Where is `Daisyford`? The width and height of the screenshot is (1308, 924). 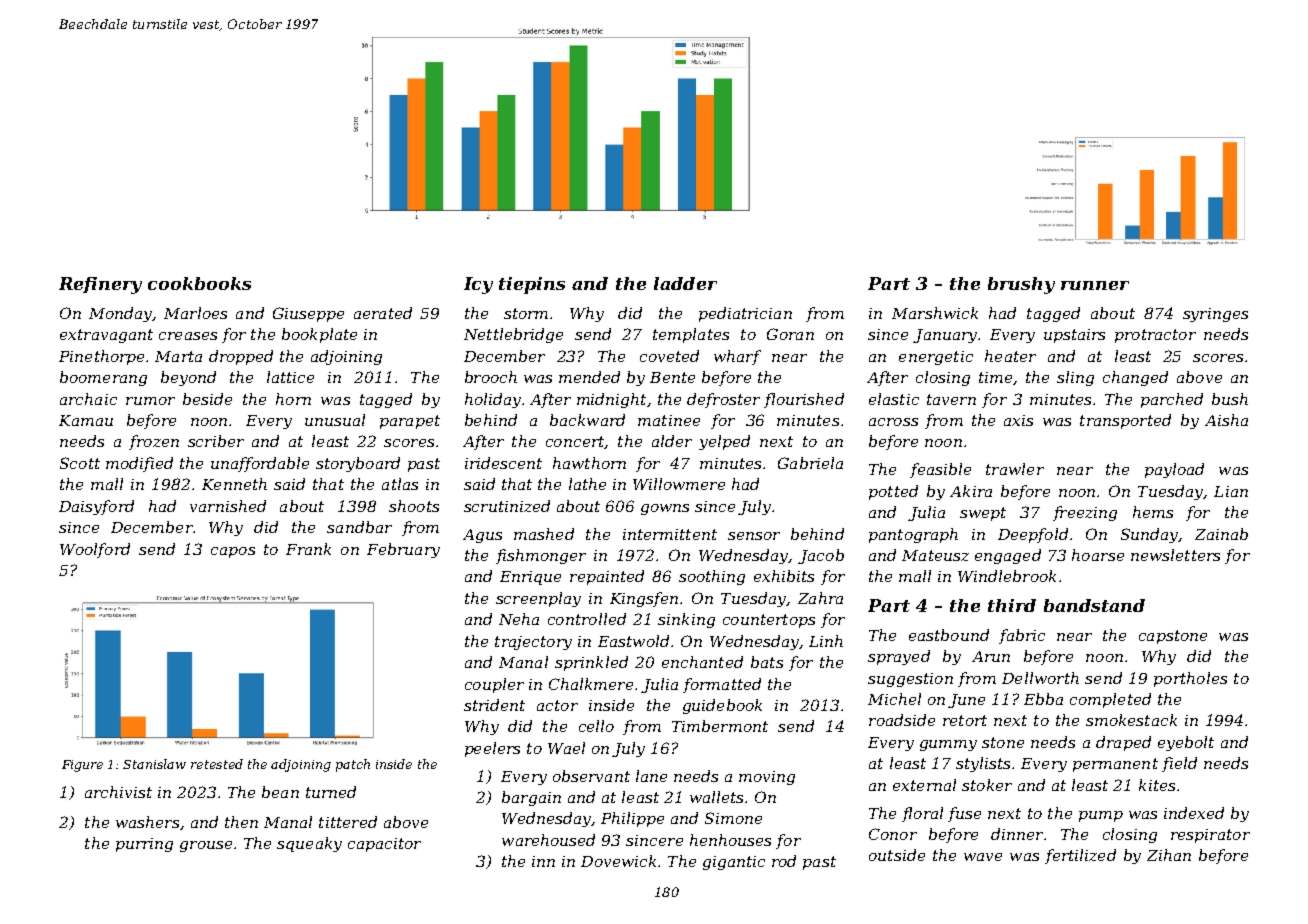 Daisyford is located at coordinates (96, 507).
